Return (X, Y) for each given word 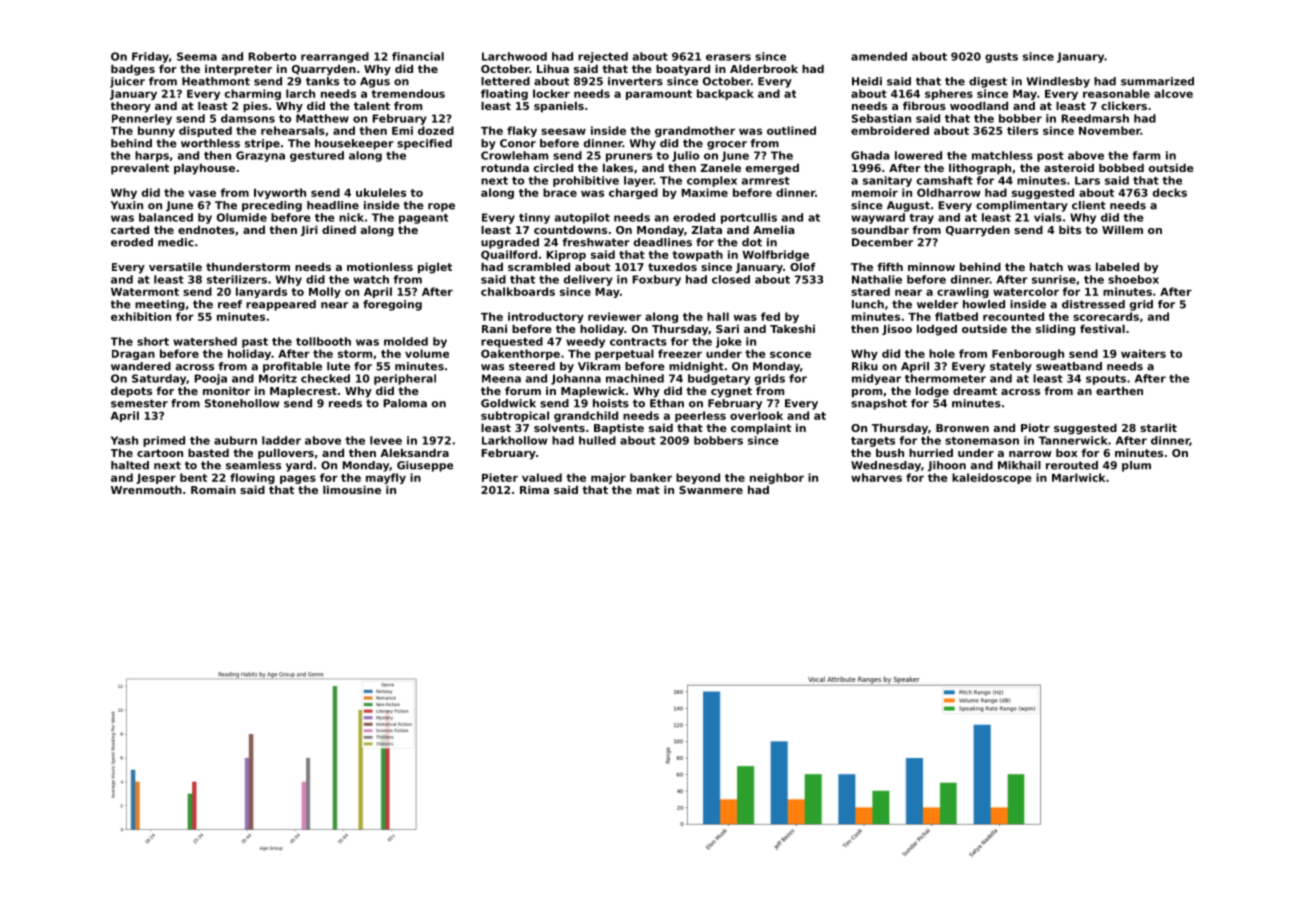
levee (386, 440)
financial (418, 56)
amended (879, 56)
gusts (1001, 58)
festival (1102, 328)
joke (729, 342)
